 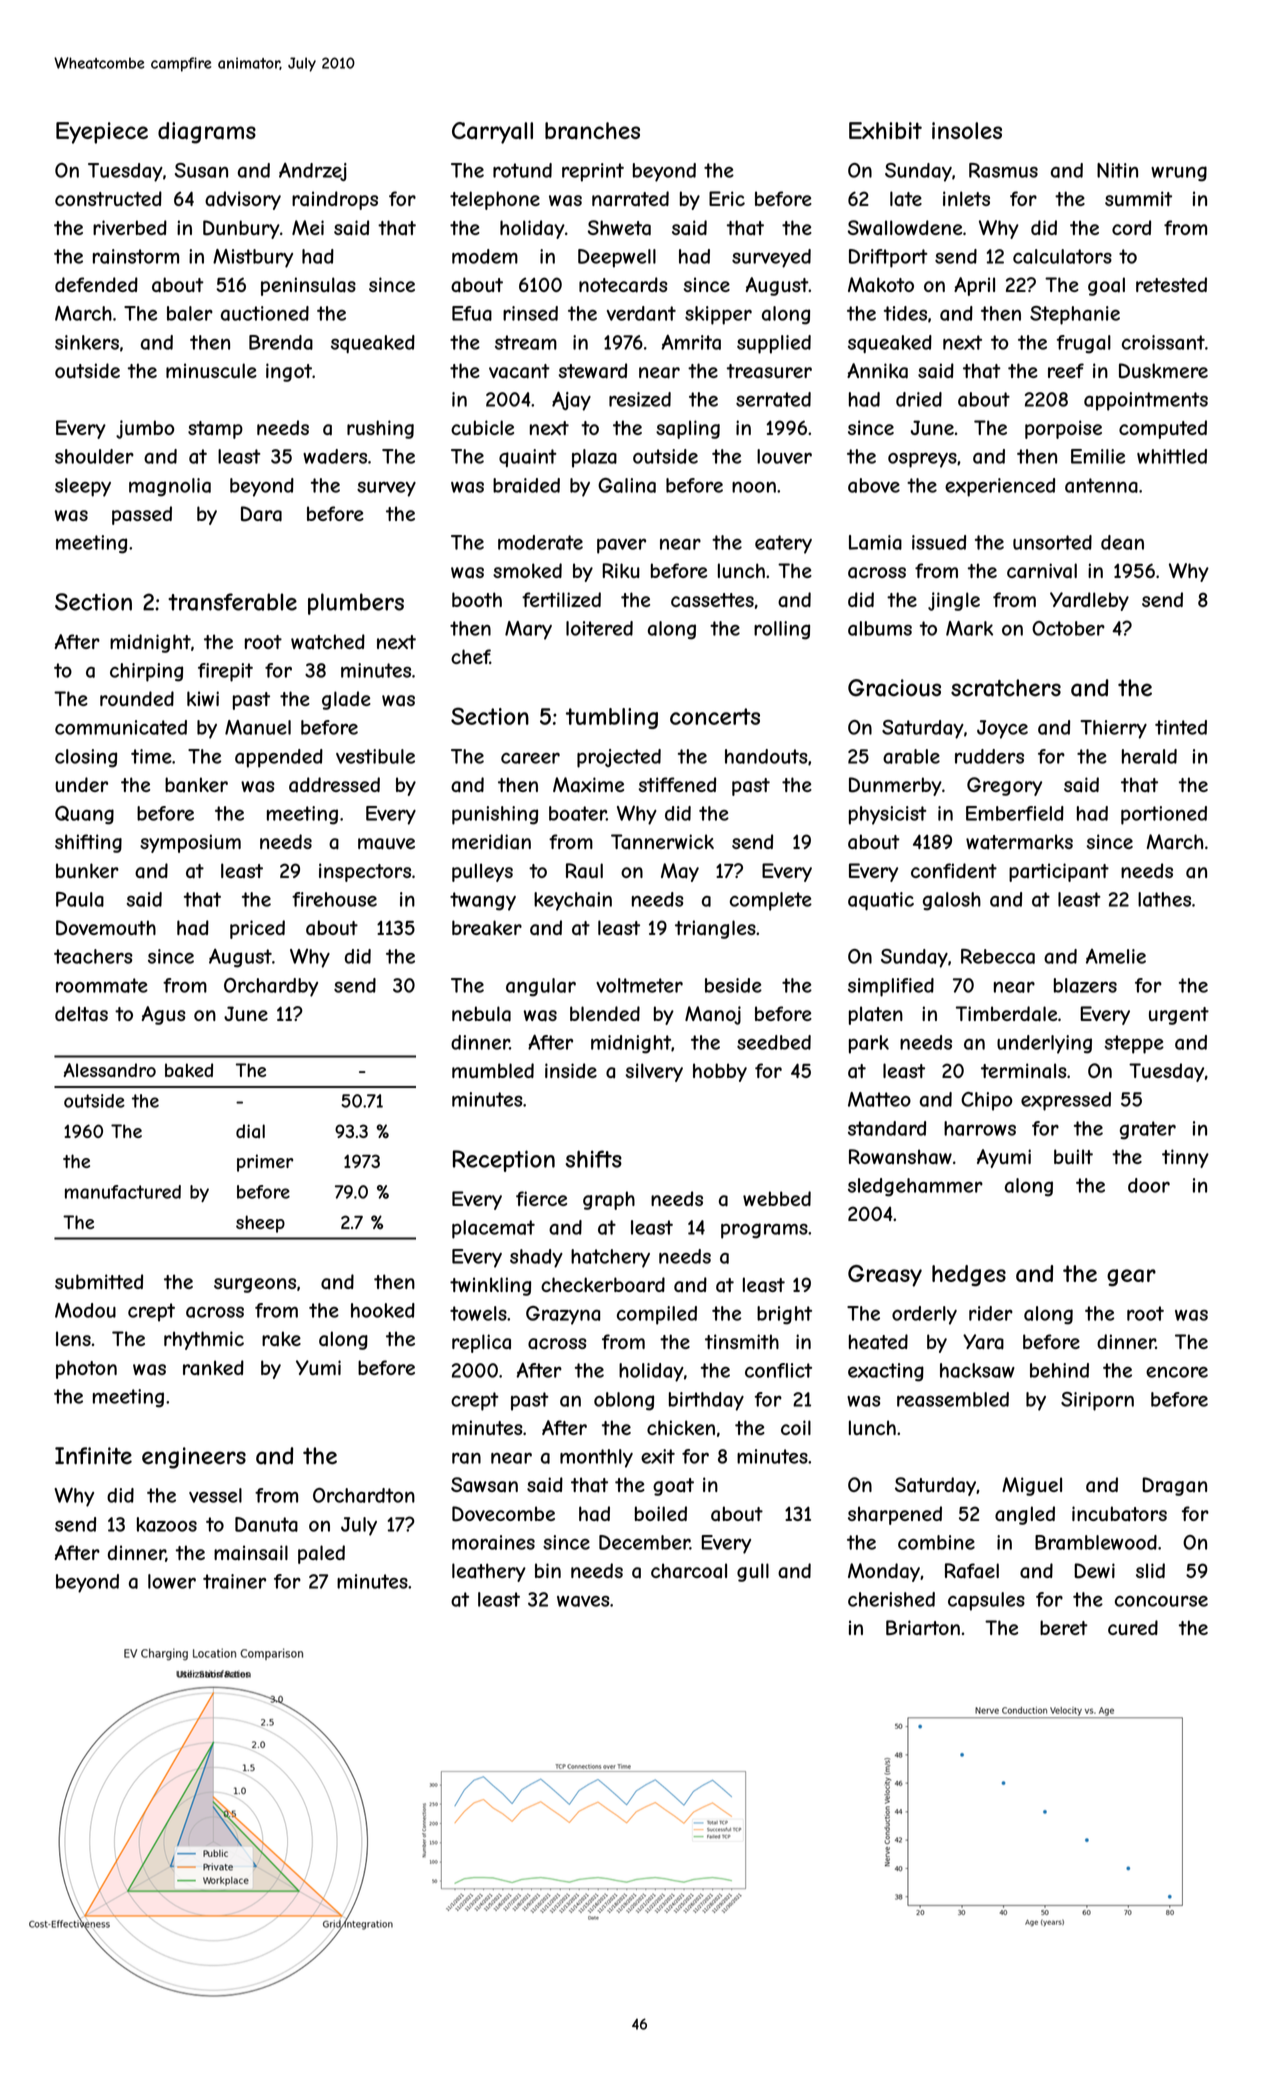 What do you see at coordinates (189, 1070) in the screenshot?
I see `baked` at bounding box center [189, 1070].
